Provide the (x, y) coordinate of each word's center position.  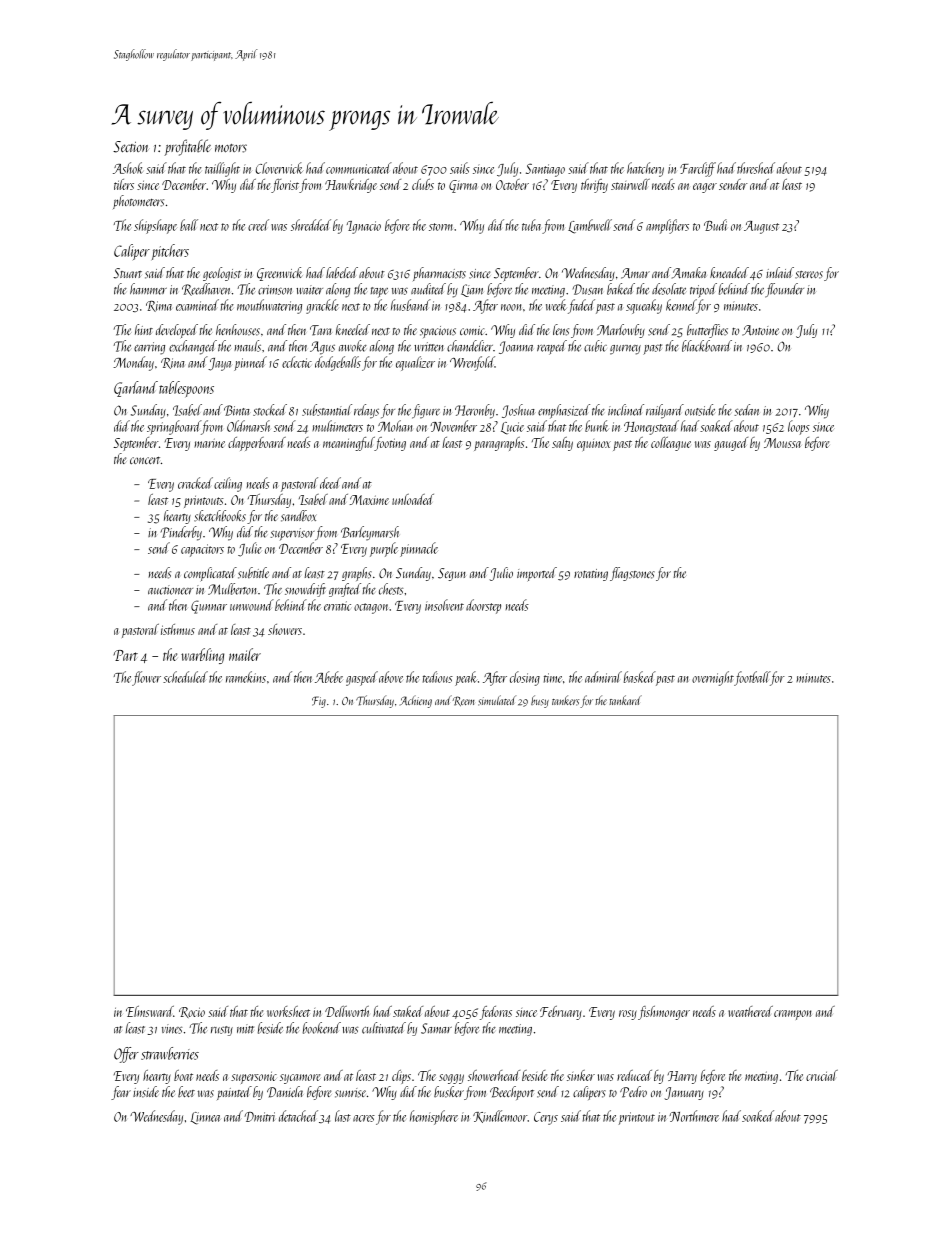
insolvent (444, 605)
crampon (793, 1015)
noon (511, 307)
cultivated (384, 1028)
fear (121, 1093)
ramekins (246, 677)
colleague (671, 444)
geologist (222, 274)
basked (639, 677)
